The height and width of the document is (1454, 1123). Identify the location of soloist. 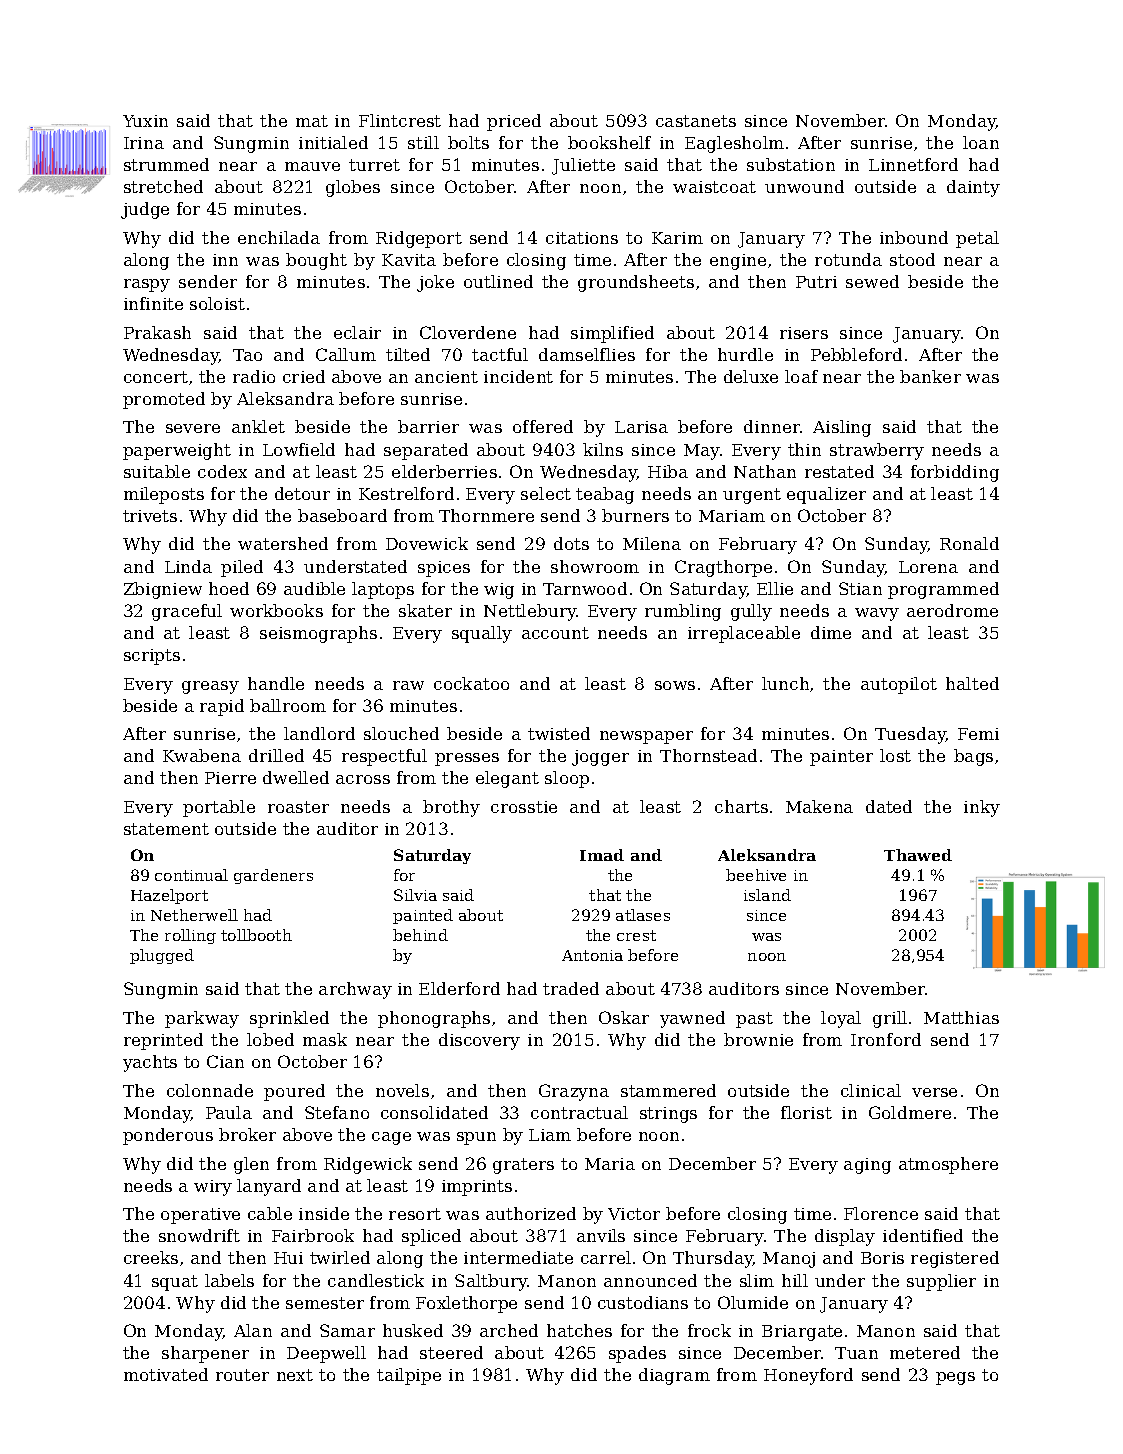
(217, 303).
